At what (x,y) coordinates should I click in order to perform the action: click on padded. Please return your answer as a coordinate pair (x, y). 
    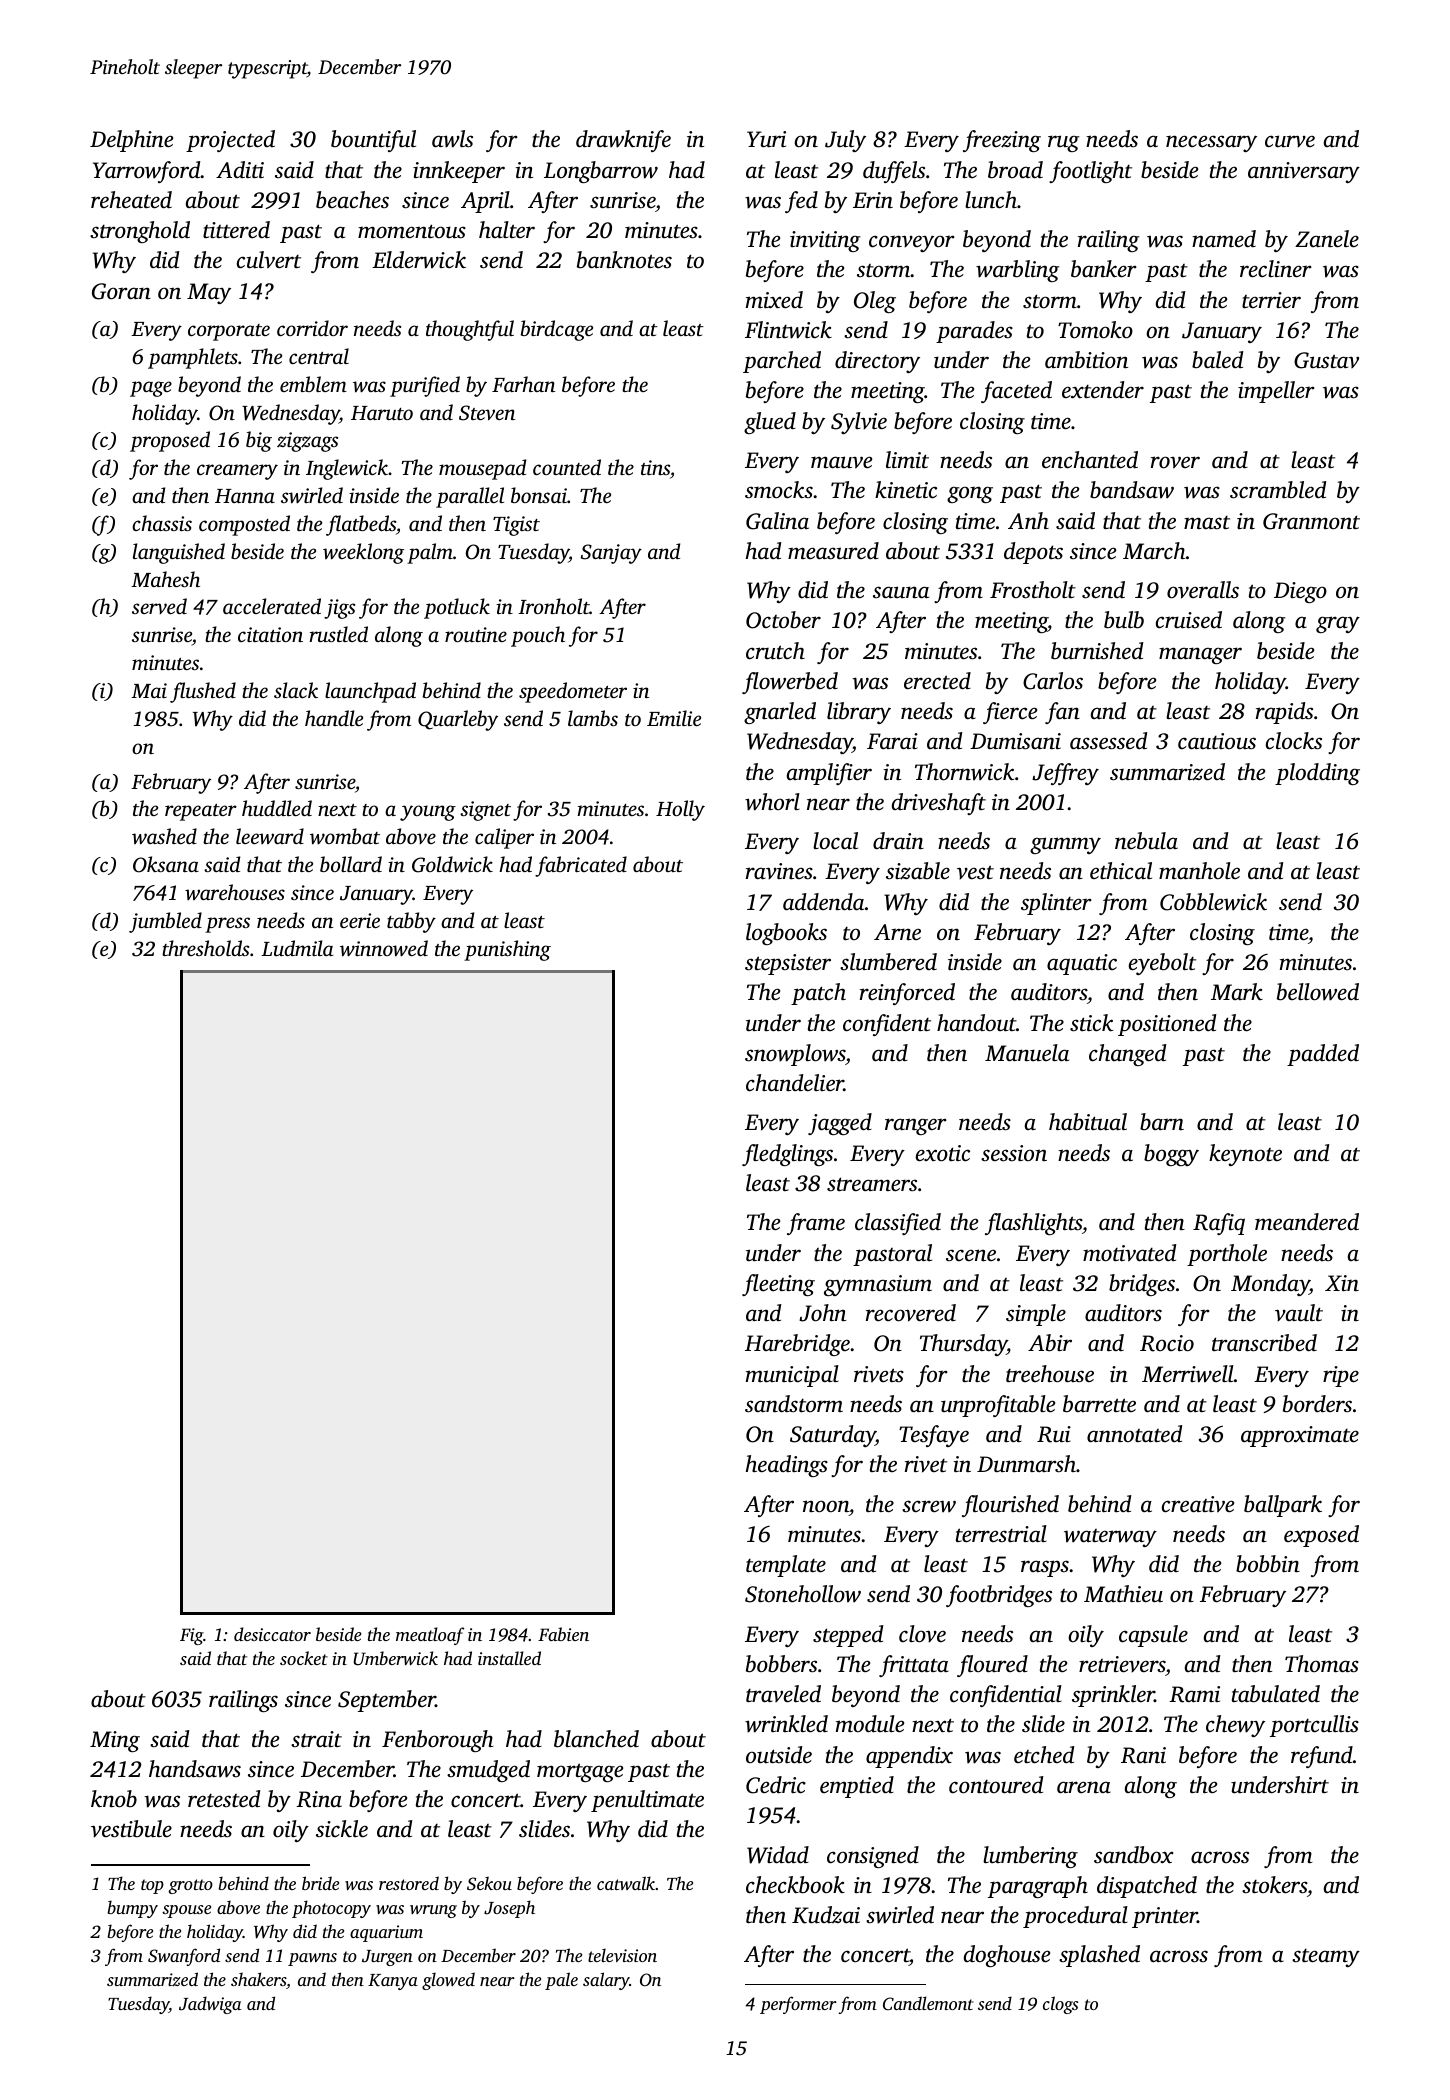
    Looking at the image, I should click on (1323, 1055).
